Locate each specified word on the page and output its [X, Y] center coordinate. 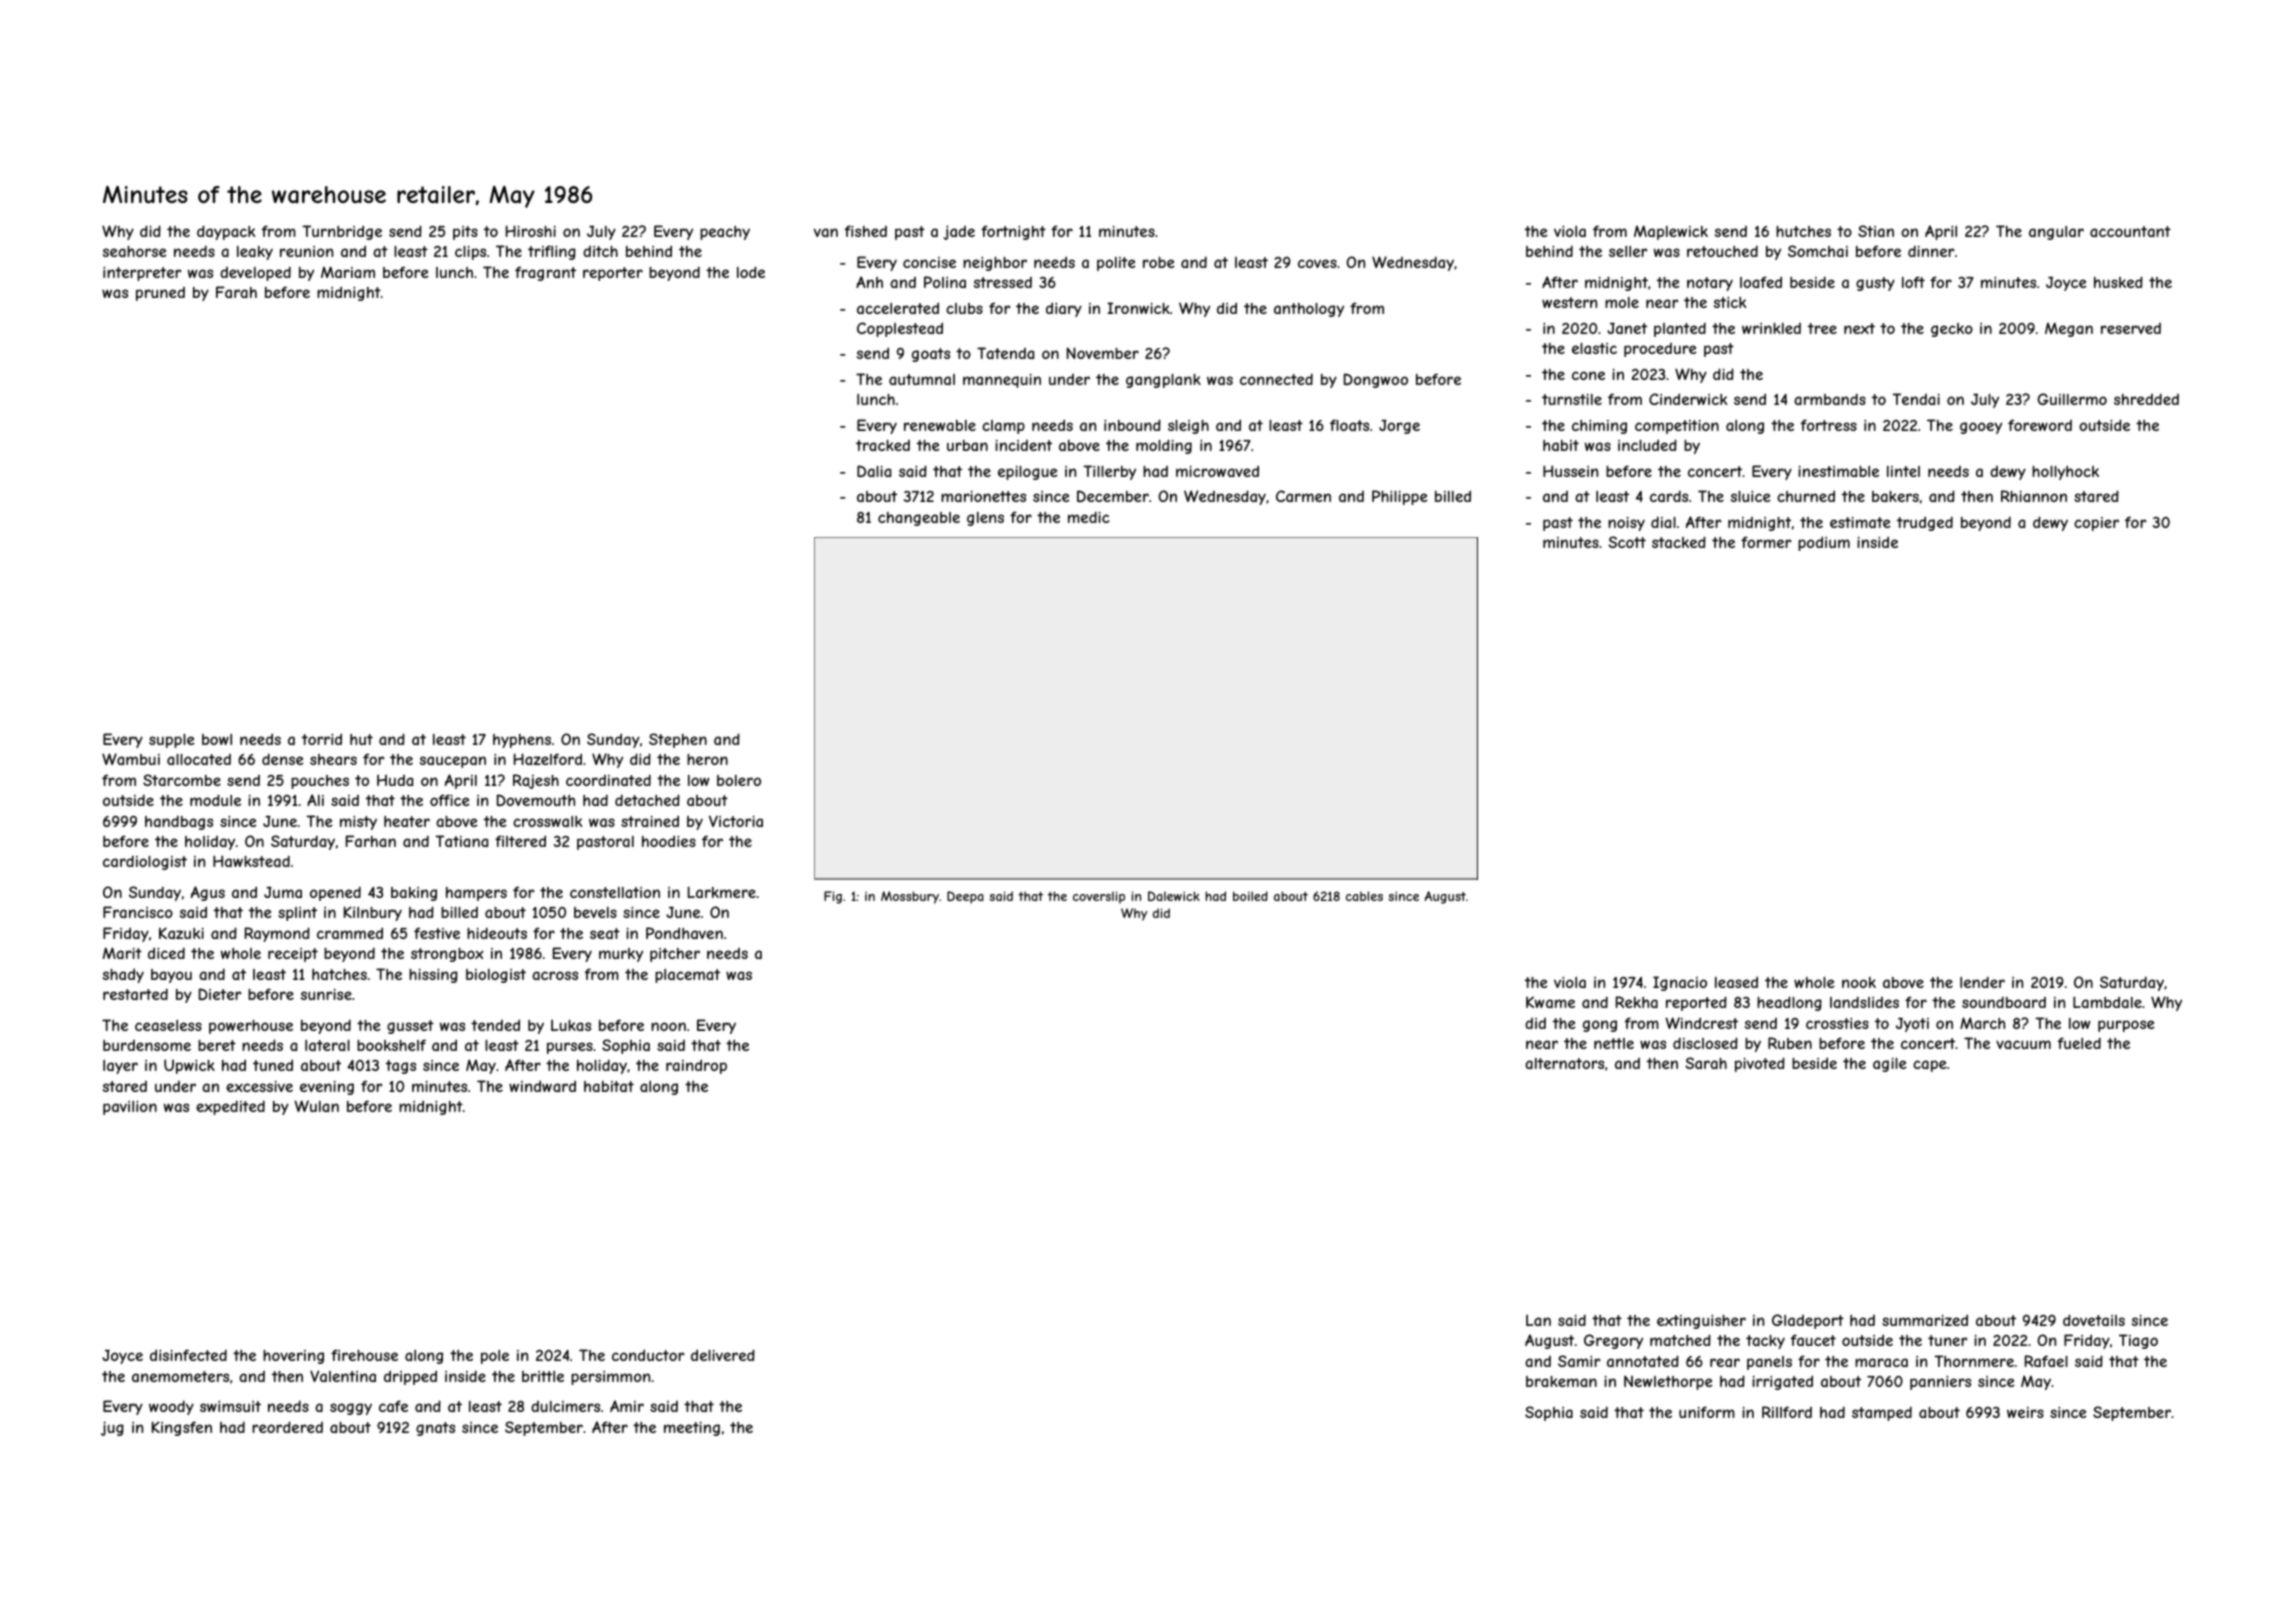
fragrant [545, 273]
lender [1982, 982]
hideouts [497, 933]
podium [1824, 543]
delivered [723, 1355]
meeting [692, 1429]
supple [172, 741]
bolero [739, 780]
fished [866, 231]
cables [1364, 896]
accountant [2130, 231]
